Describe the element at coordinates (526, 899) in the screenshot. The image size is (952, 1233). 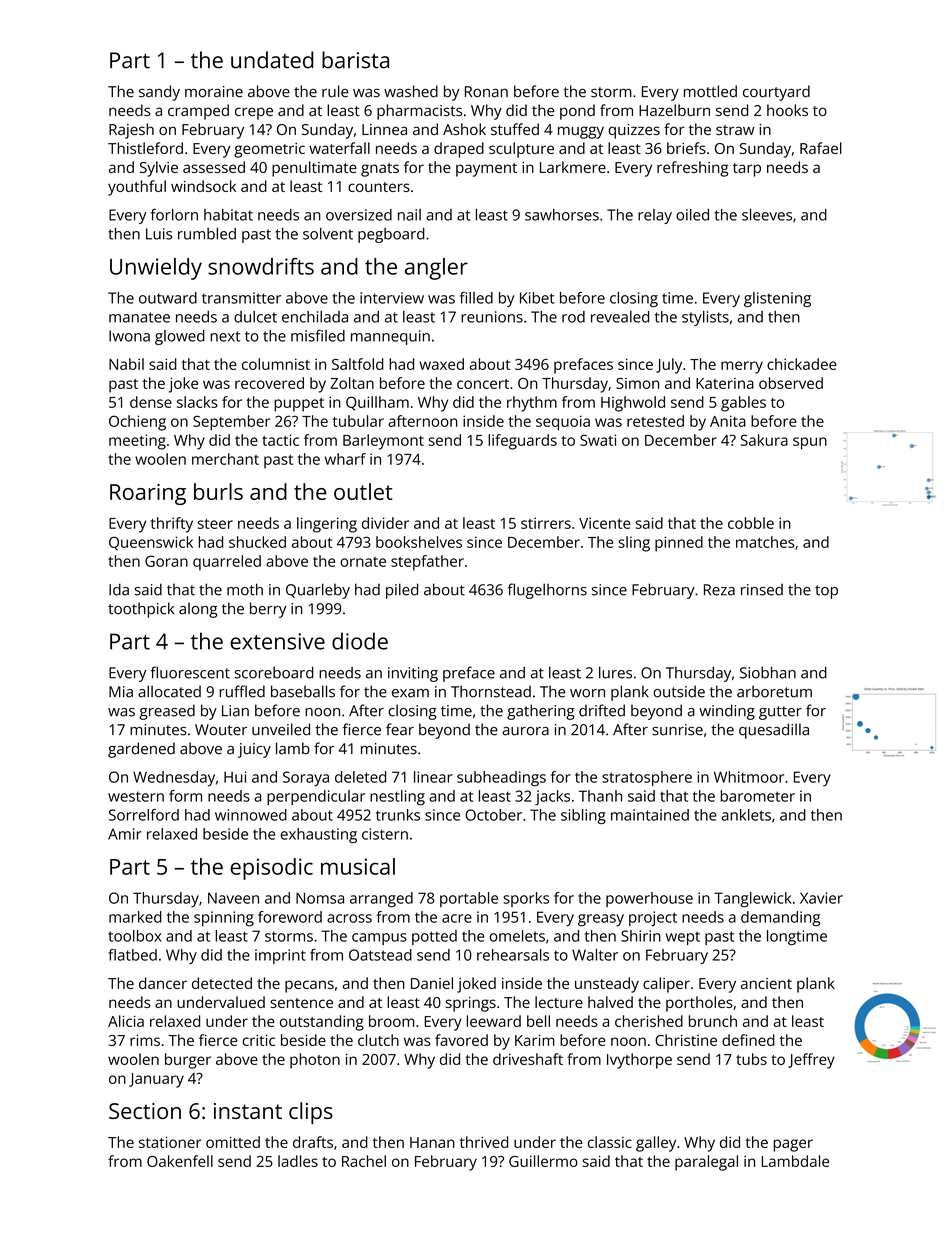
I see `sporks` at that location.
